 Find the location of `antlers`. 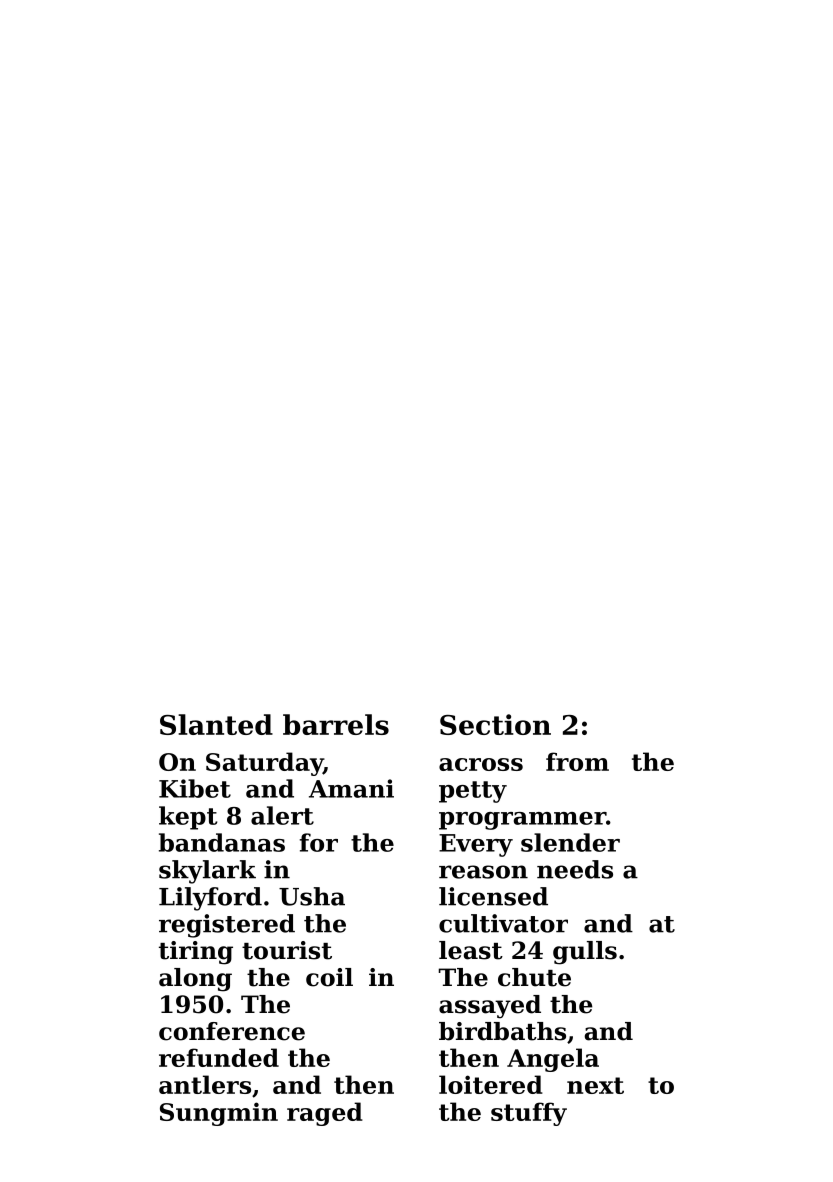

antlers is located at coordinates (205, 1084).
